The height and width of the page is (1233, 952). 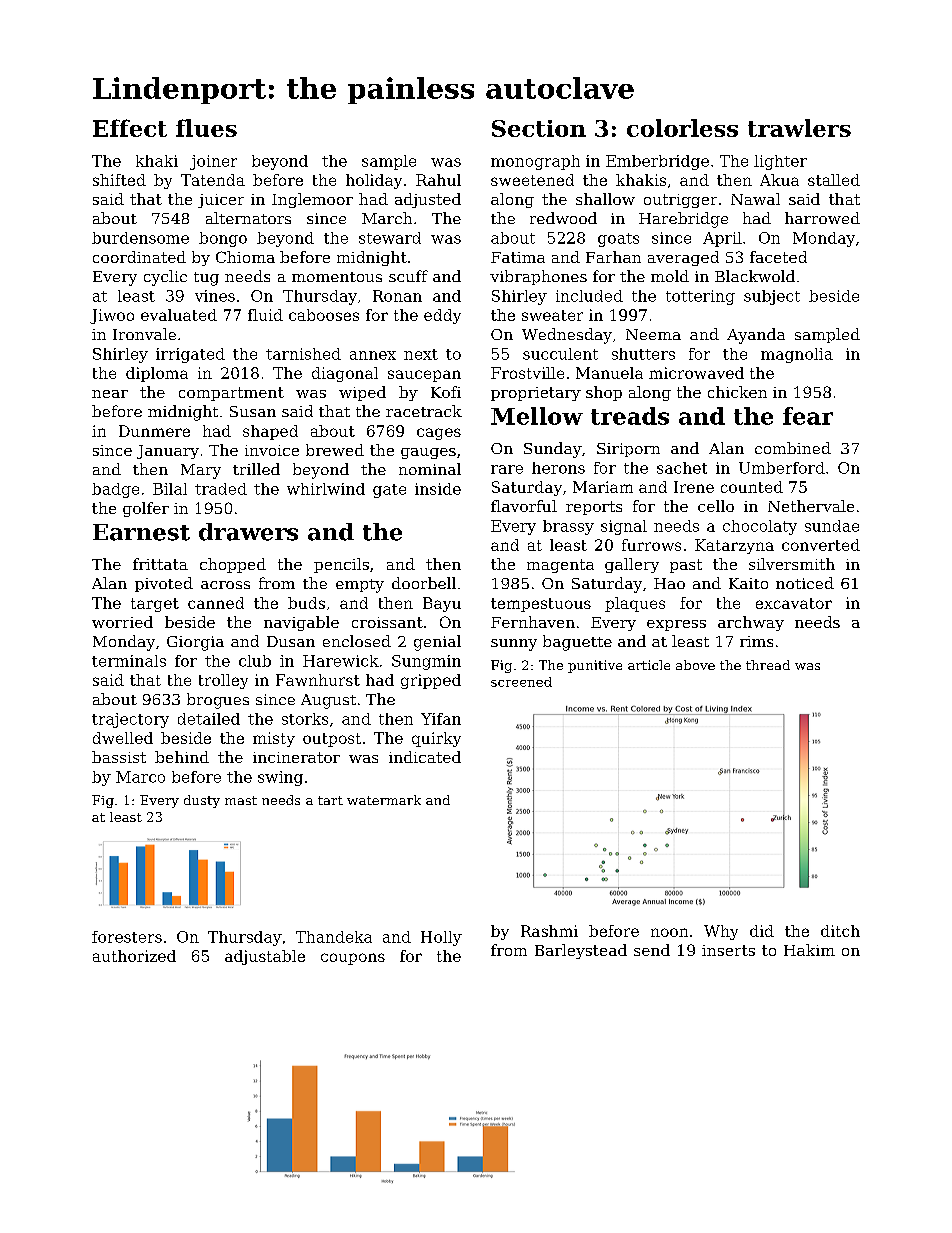 I want to click on sachet, so click(x=682, y=468).
